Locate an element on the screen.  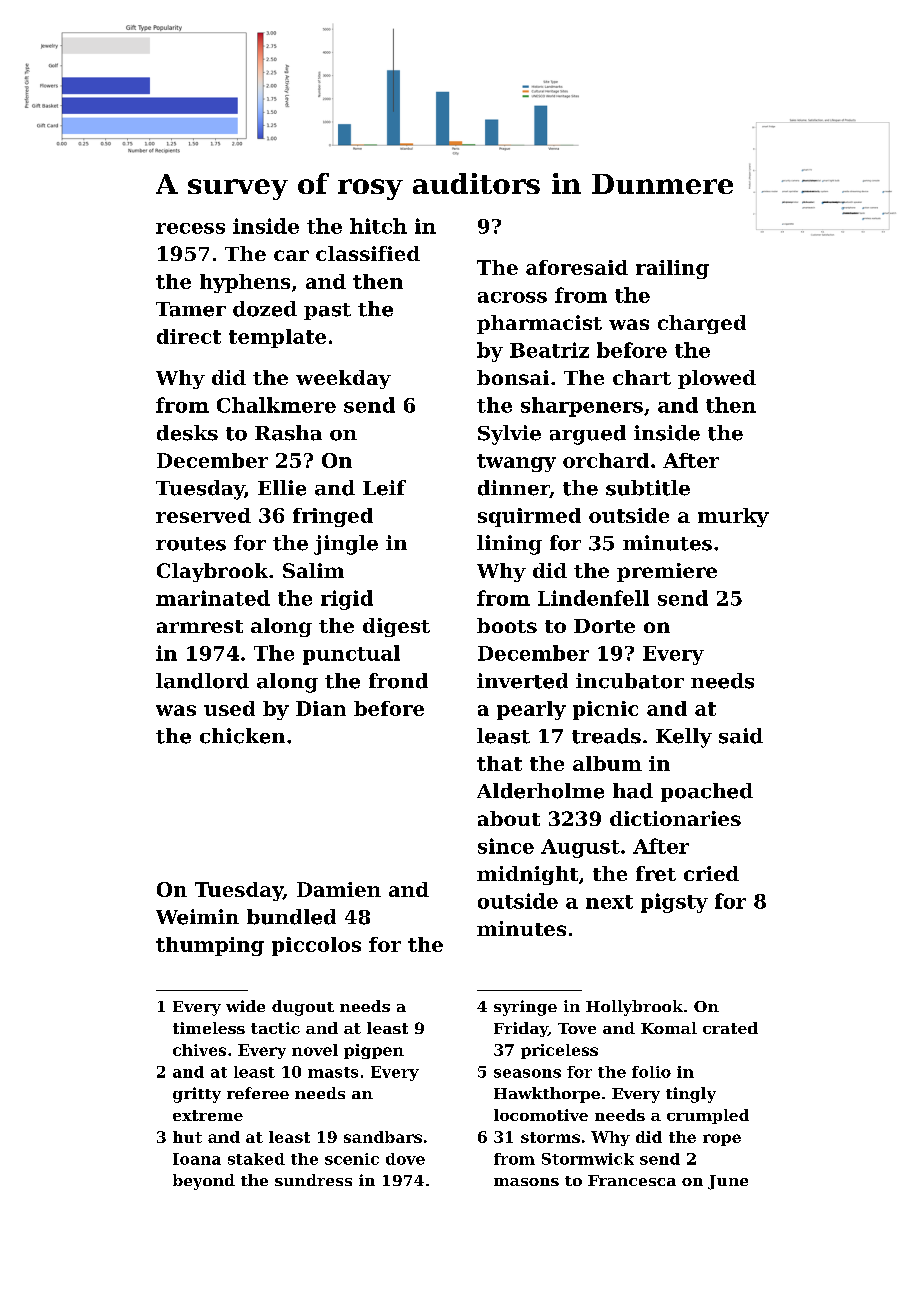
classified is located at coordinates (368, 253).
